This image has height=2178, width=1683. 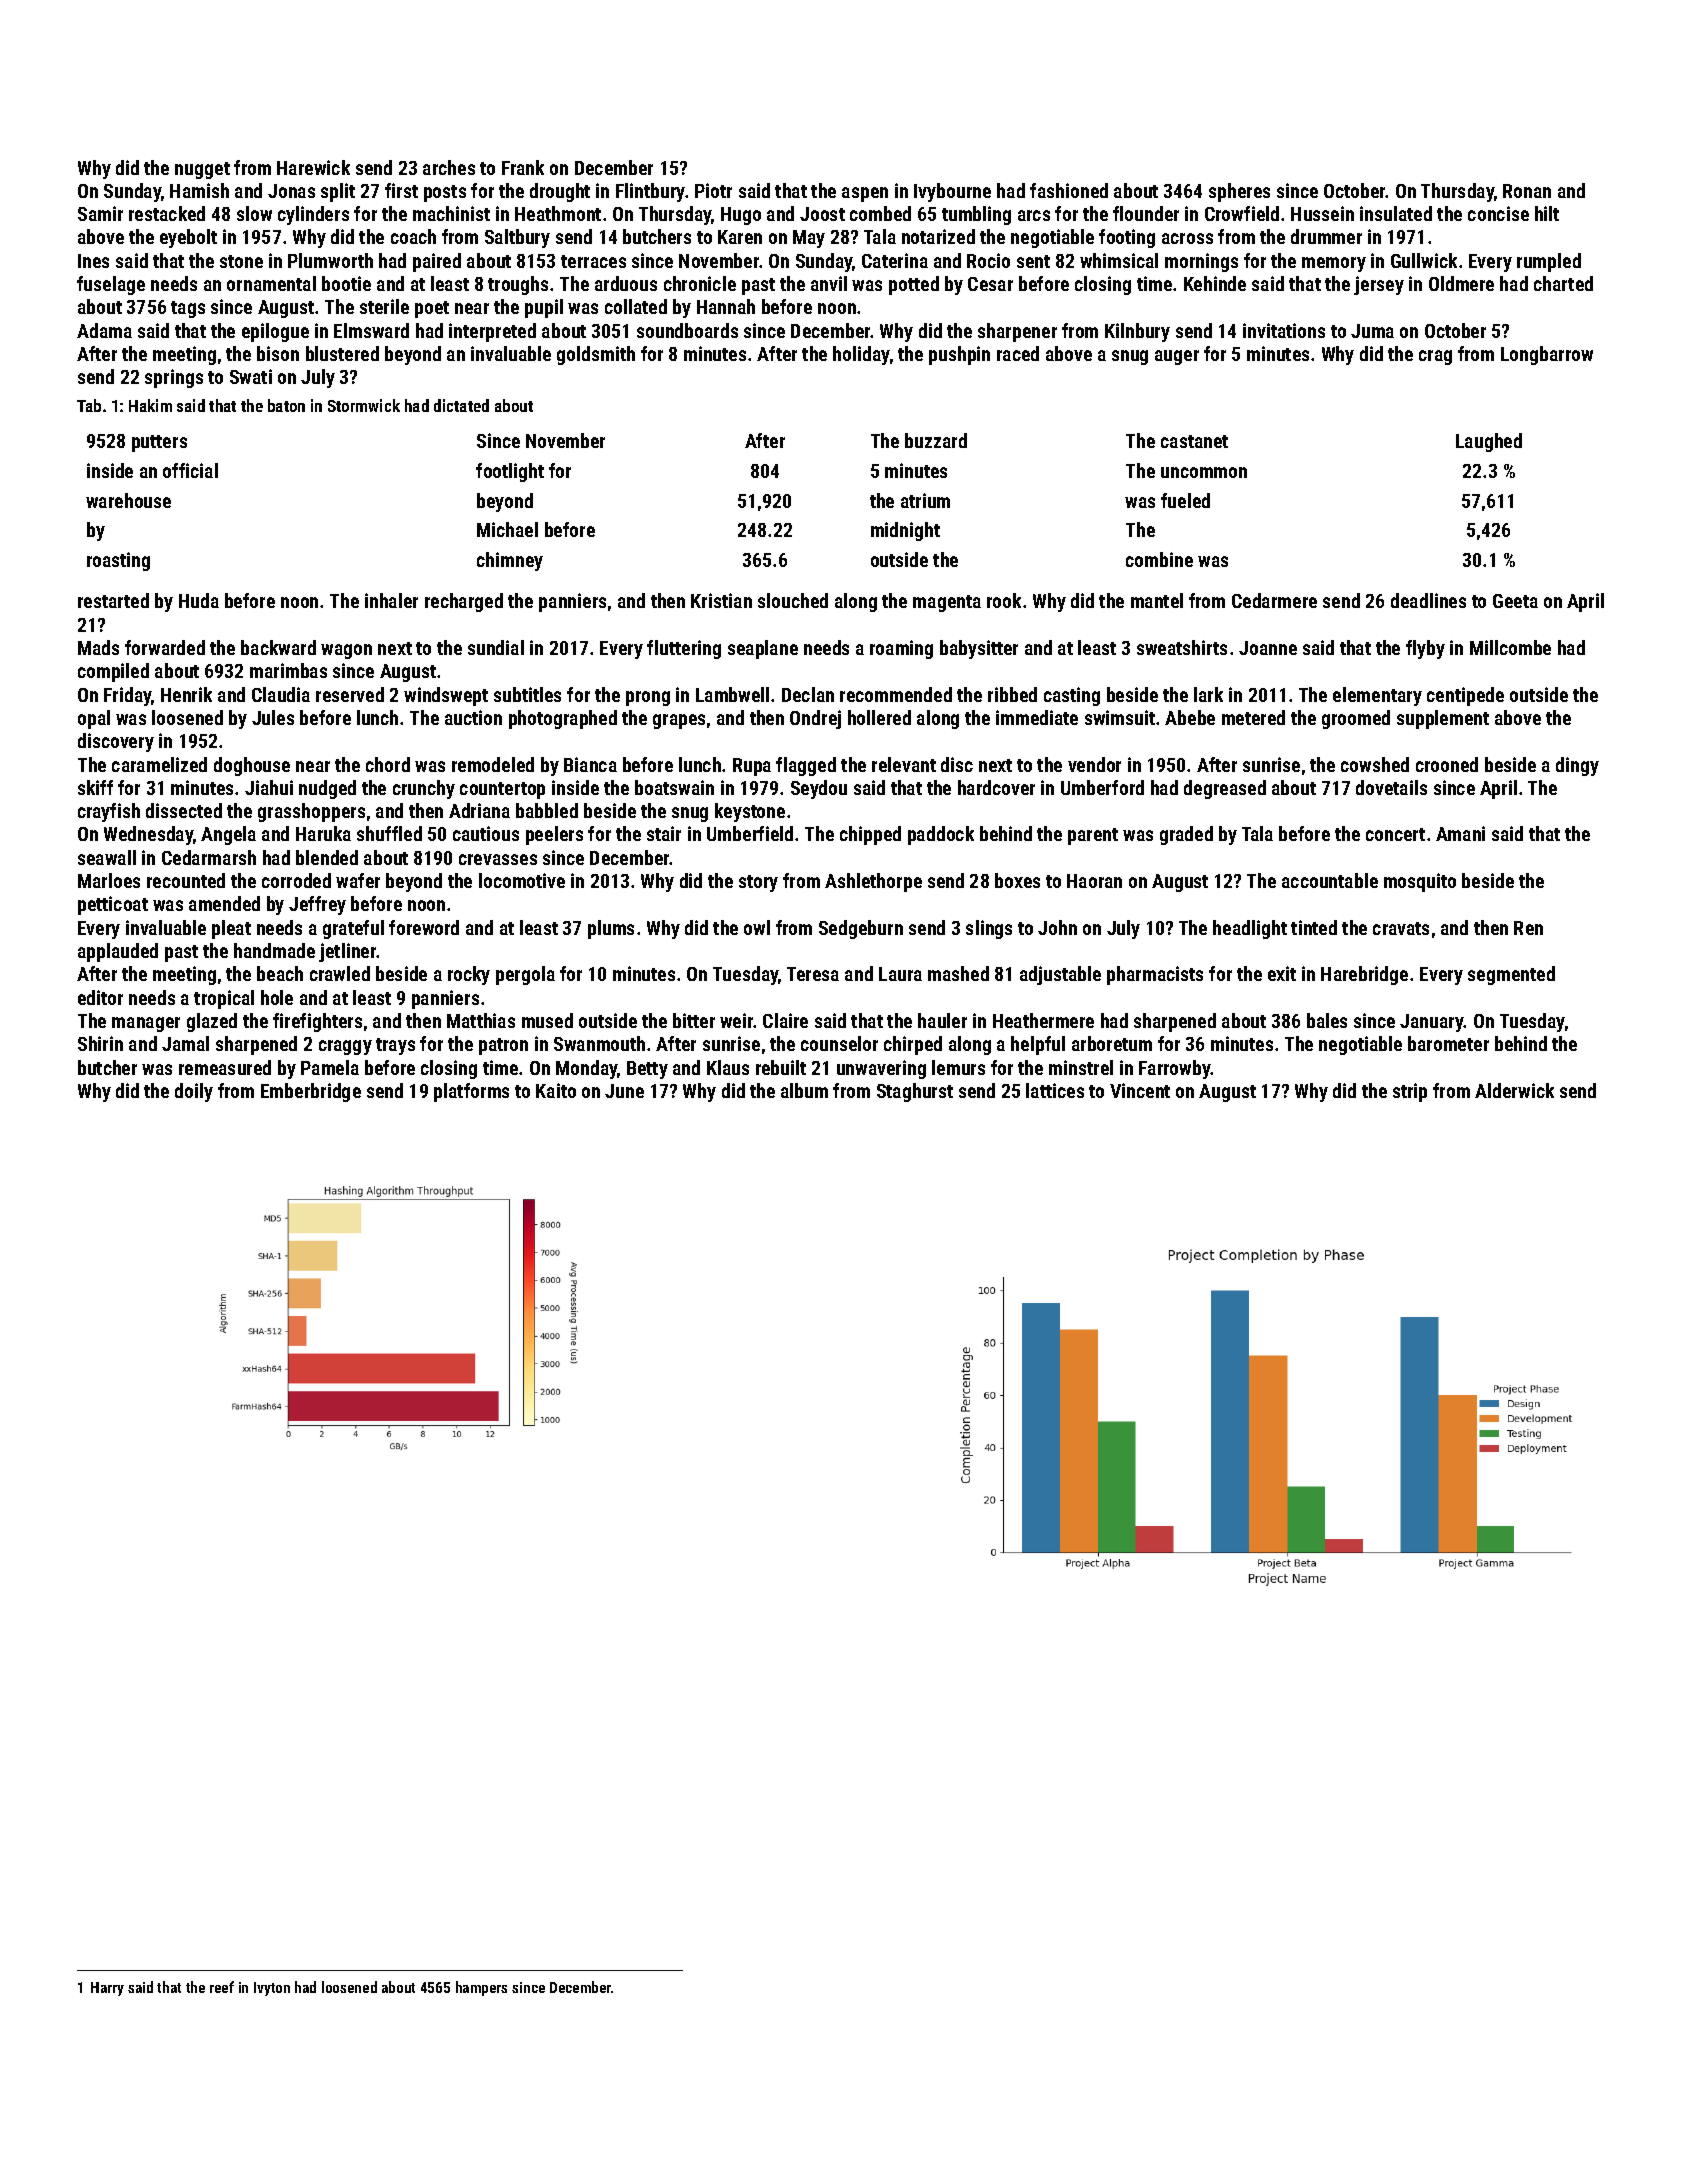 What do you see at coordinates (804, 1090) in the image?
I see `album` at bounding box center [804, 1090].
